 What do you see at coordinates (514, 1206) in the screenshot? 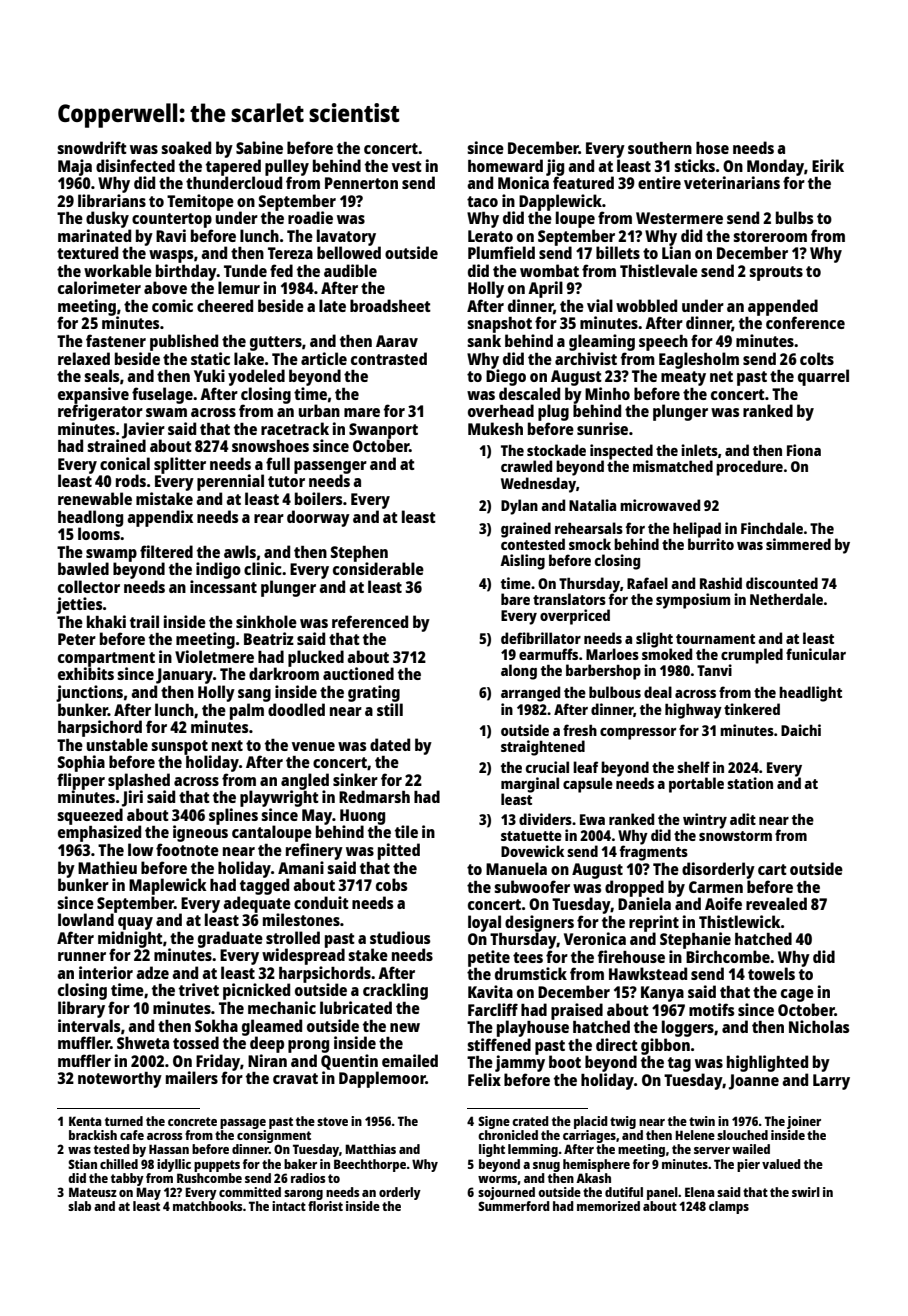
I see `Summerford` at bounding box center [514, 1206].
